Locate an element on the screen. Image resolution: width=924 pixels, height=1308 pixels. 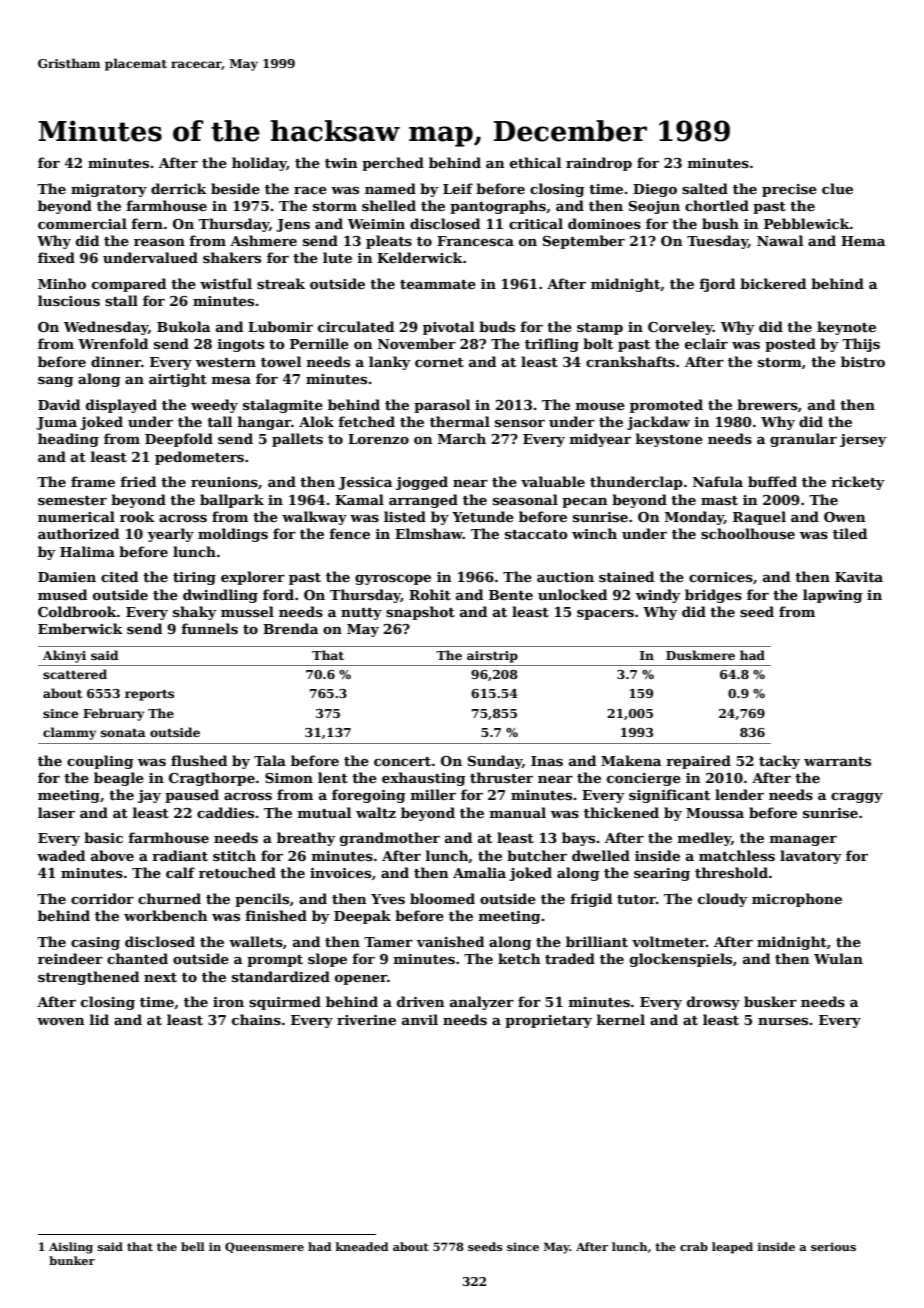
twin is located at coordinates (341, 163).
